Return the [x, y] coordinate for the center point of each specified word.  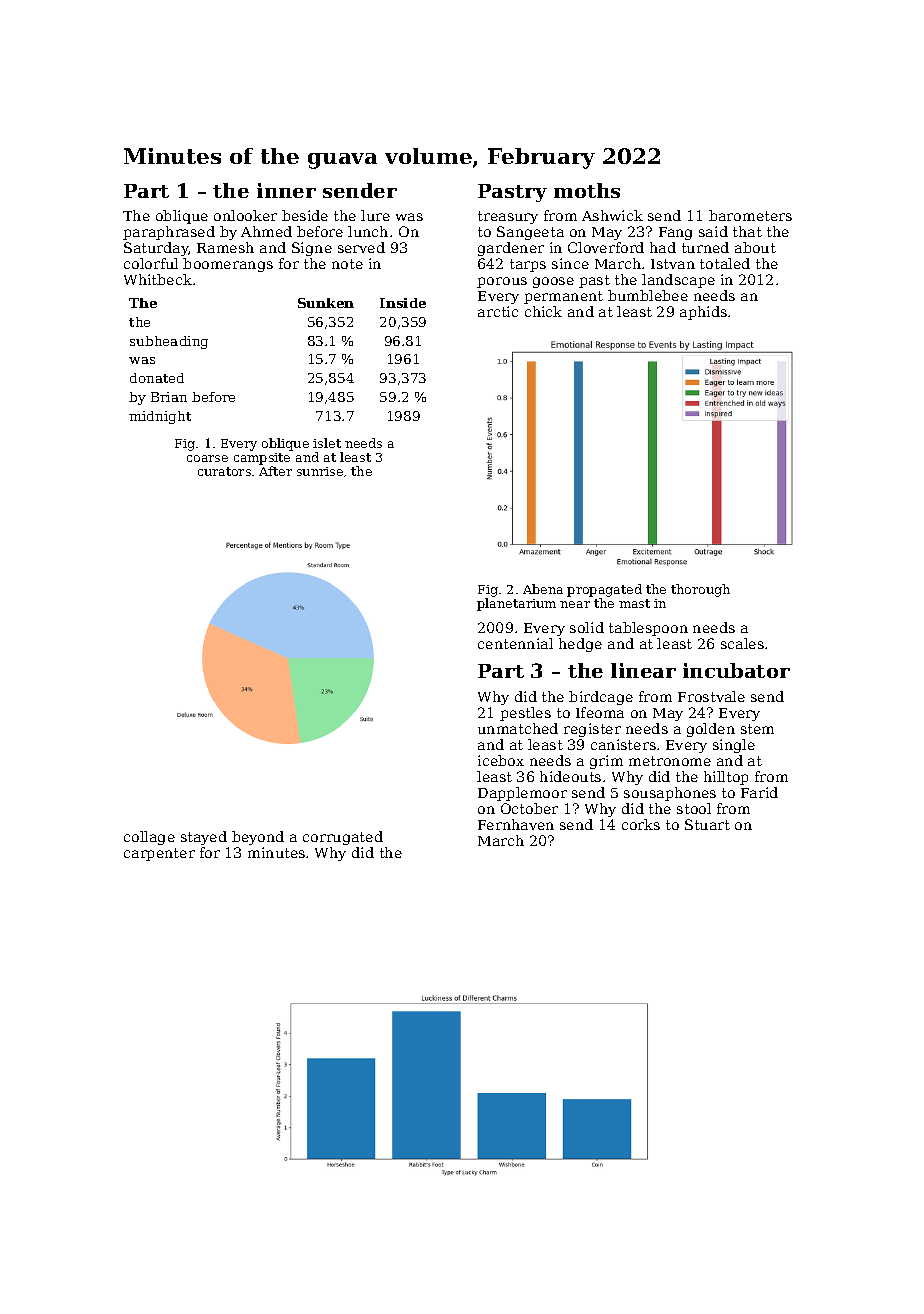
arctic [498, 311]
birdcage [601, 698]
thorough [700, 590]
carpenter [159, 854]
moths [587, 190]
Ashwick [612, 215]
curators [224, 471]
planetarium [516, 604]
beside [305, 215]
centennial [515, 643]
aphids [703, 313]
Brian [169, 397]
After [275, 471]
